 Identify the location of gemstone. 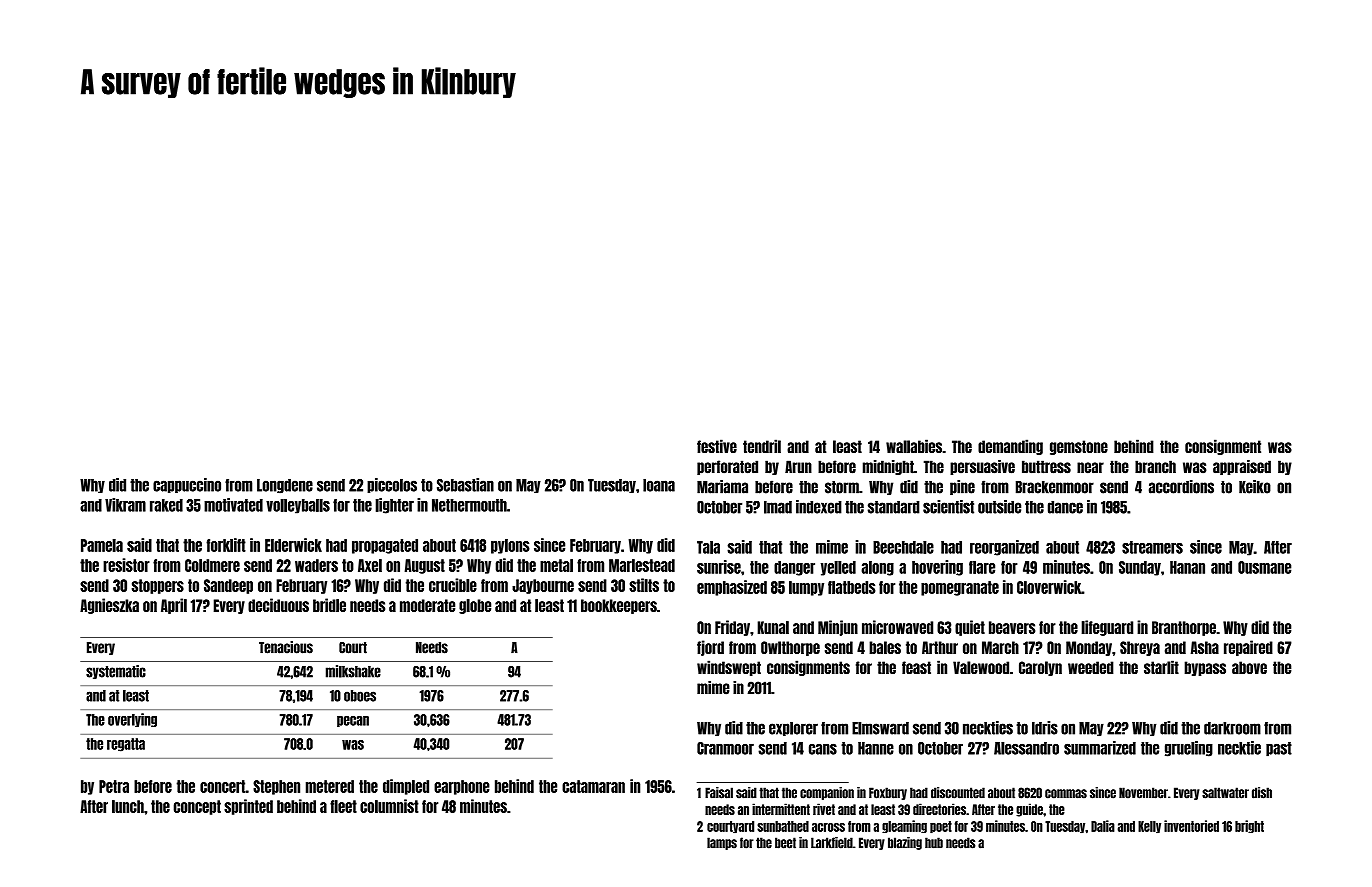
(1079, 447).
